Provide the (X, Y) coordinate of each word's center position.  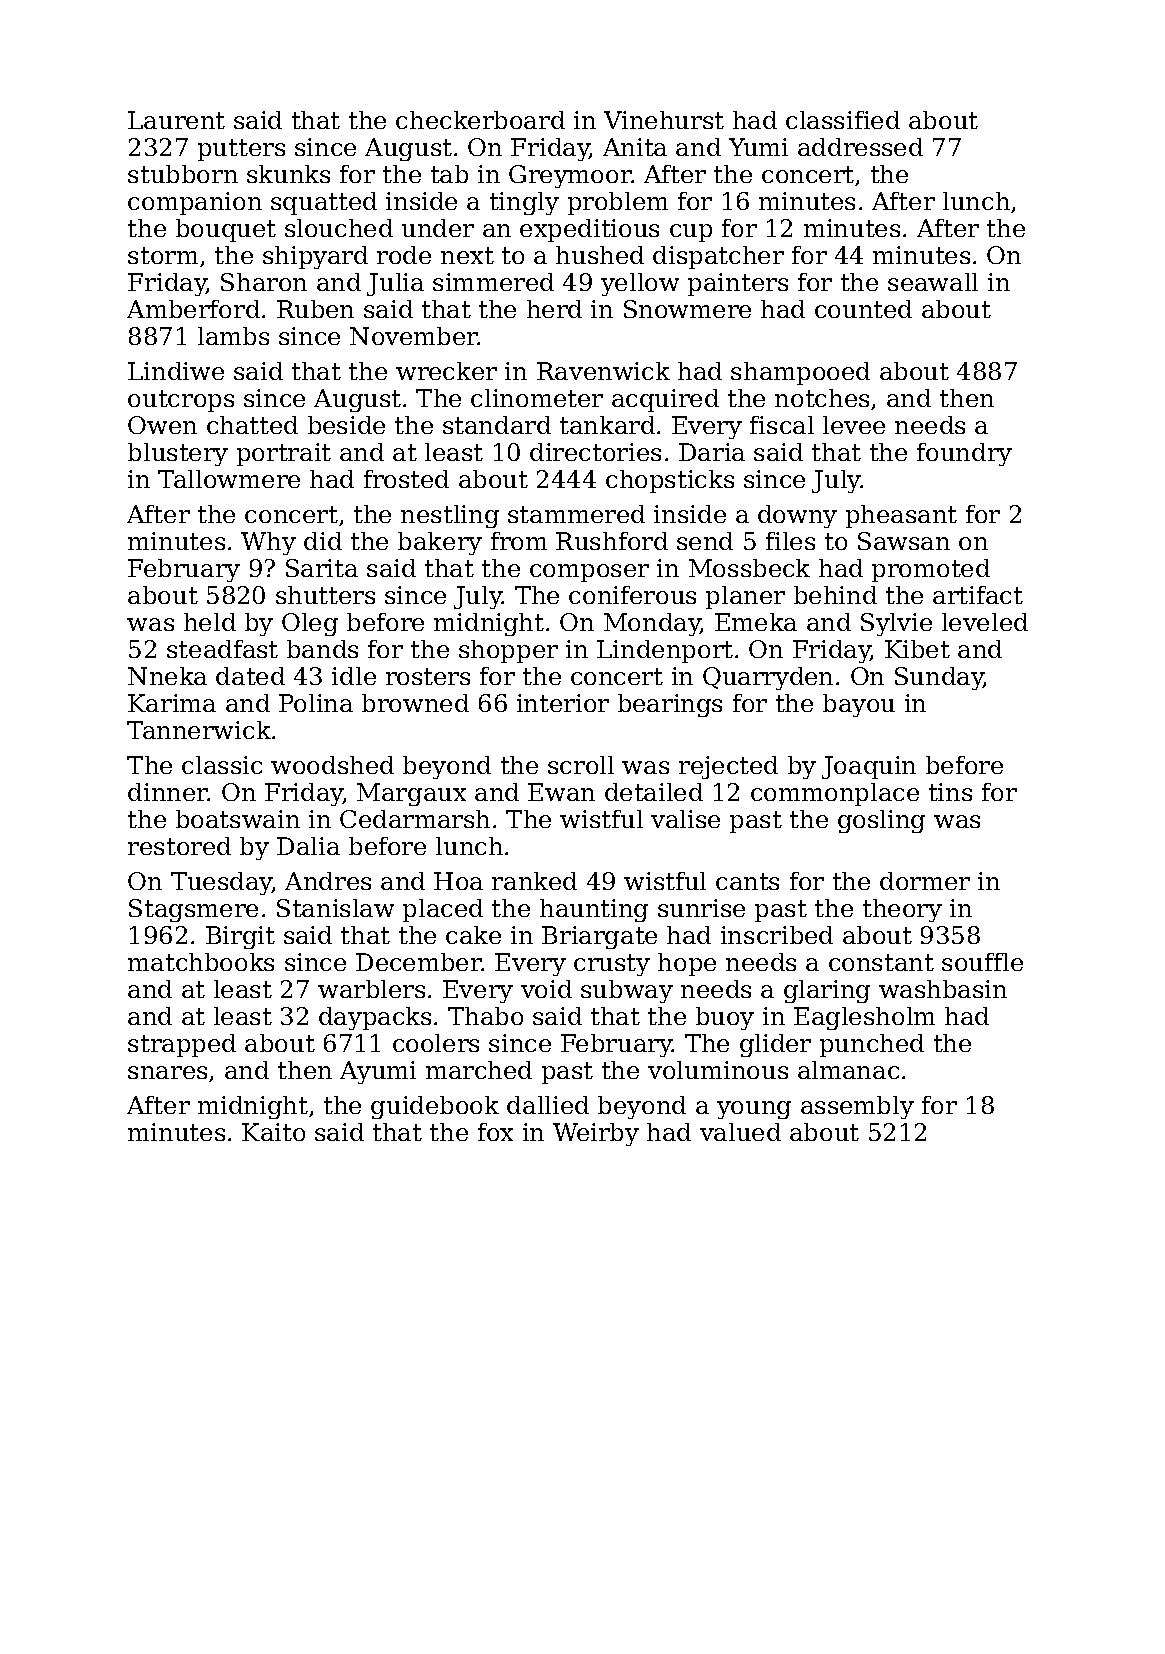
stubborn (183, 174)
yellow (640, 284)
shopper (508, 651)
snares (167, 1072)
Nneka (167, 676)
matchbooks (201, 962)
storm (163, 255)
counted (863, 309)
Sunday (939, 678)
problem (618, 203)
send (705, 541)
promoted (931, 570)
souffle (982, 962)
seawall (933, 282)
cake (473, 935)
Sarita (322, 568)
